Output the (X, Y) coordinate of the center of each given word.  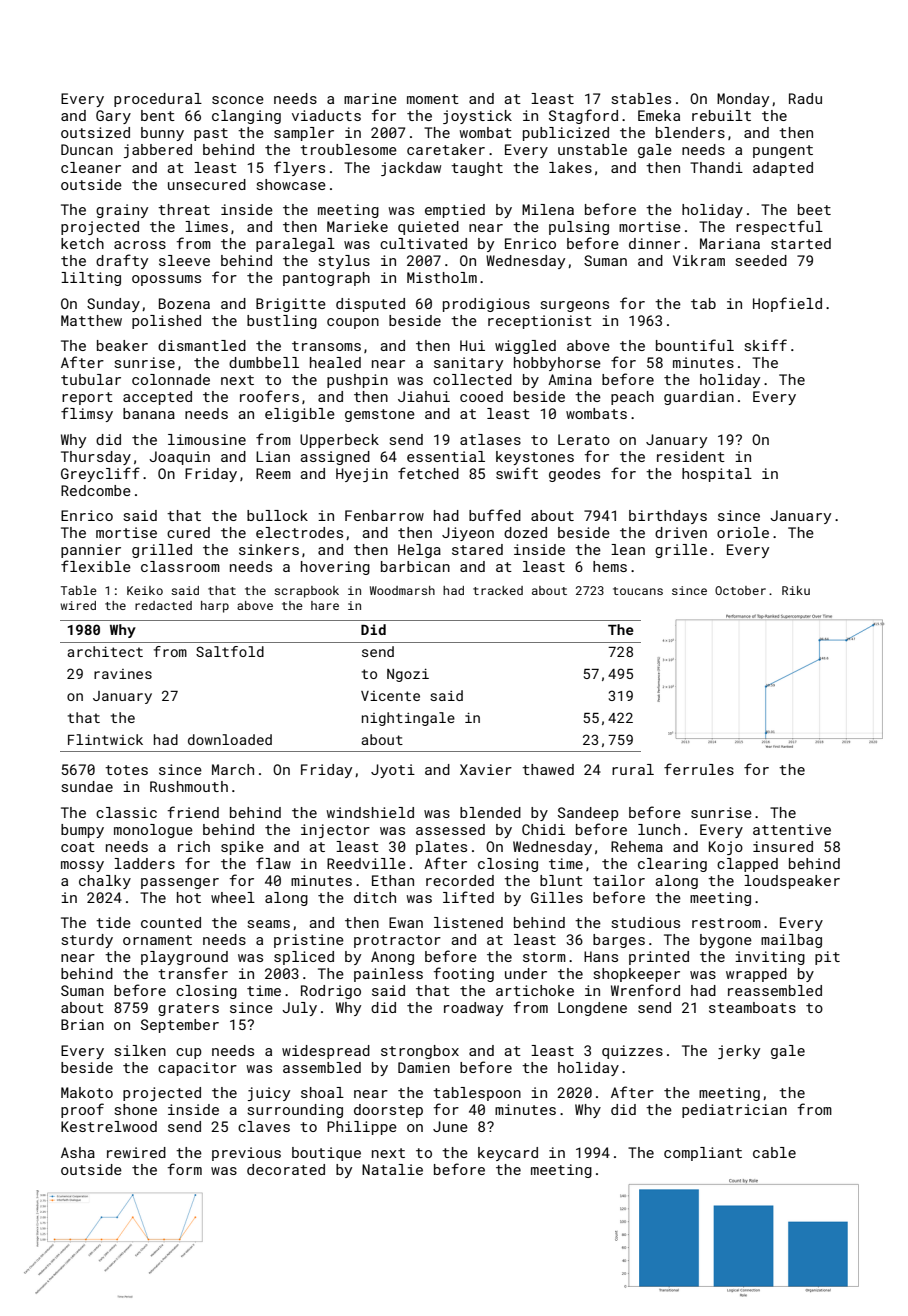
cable (774, 1152)
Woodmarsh (402, 590)
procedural (158, 100)
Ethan (393, 880)
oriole (743, 532)
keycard (508, 1154)
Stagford (583, 116)
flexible (96, 566)
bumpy (82, 831)
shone (135, 1109)
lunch (659, 829)
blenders (690, 132)
